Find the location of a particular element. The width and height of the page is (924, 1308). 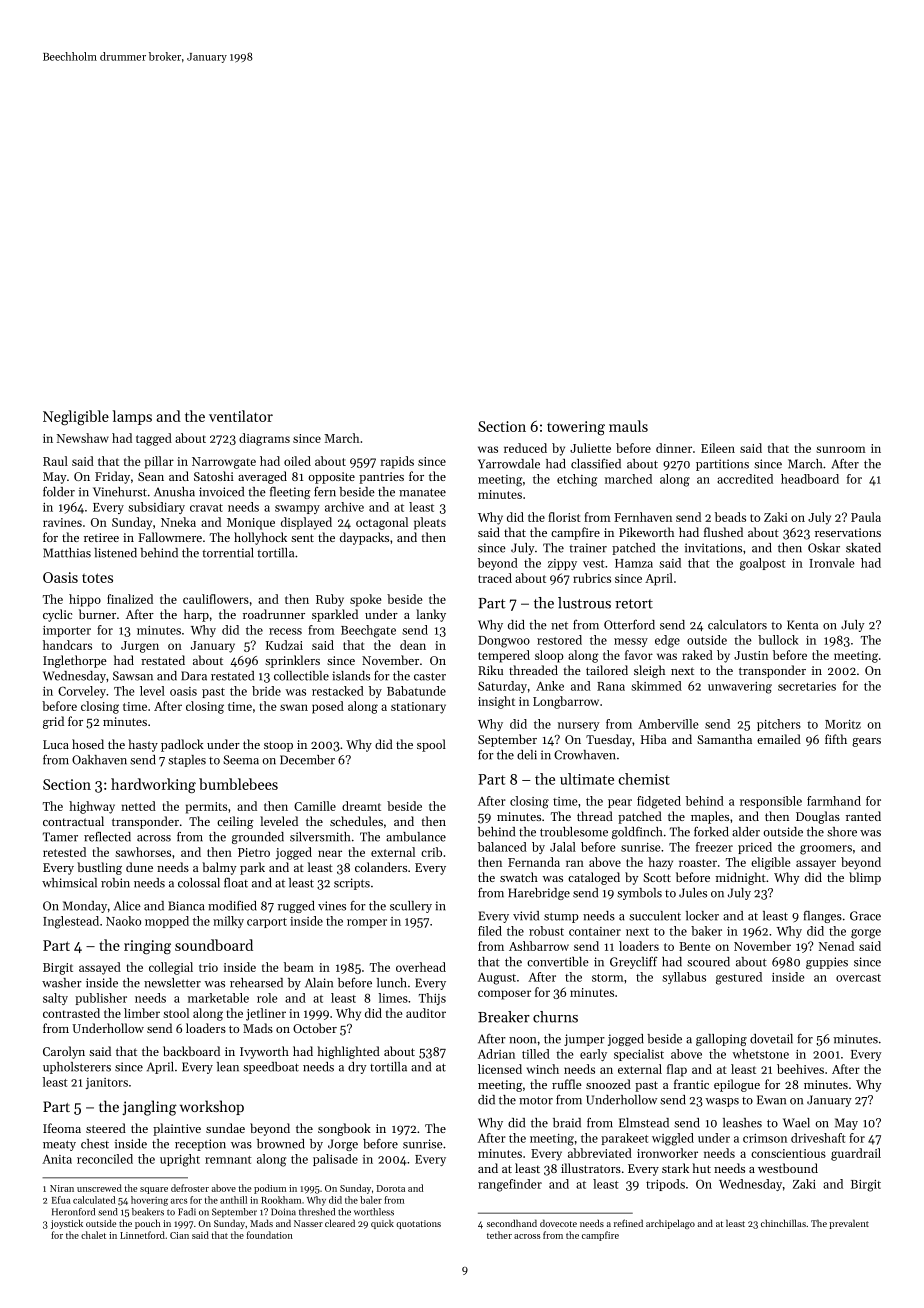

Raul is located at coordinates (55, 461).
